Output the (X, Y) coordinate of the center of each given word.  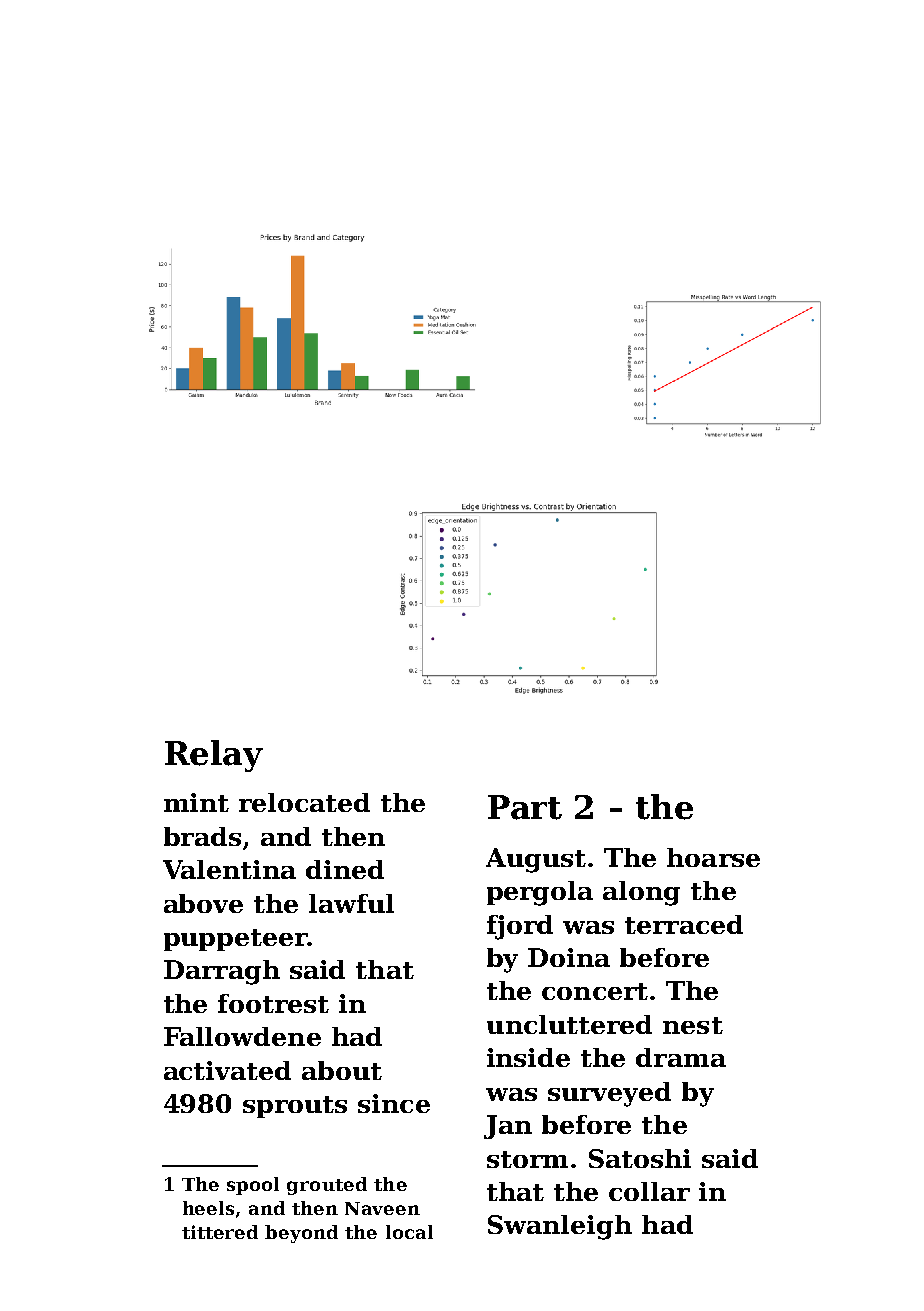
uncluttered (569, 1024)
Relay (214, 756)
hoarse (713, 857)
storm (527, 1159)
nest (693, 1025)
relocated (304, 802)
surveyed (609, 1094)
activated (227, 1070)
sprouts (295, 1107)
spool (253, 1186)
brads (202, 836)
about (342, 1070)
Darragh (222, 972)
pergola (540, 893)
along (641, 893)
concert (595, 991)
